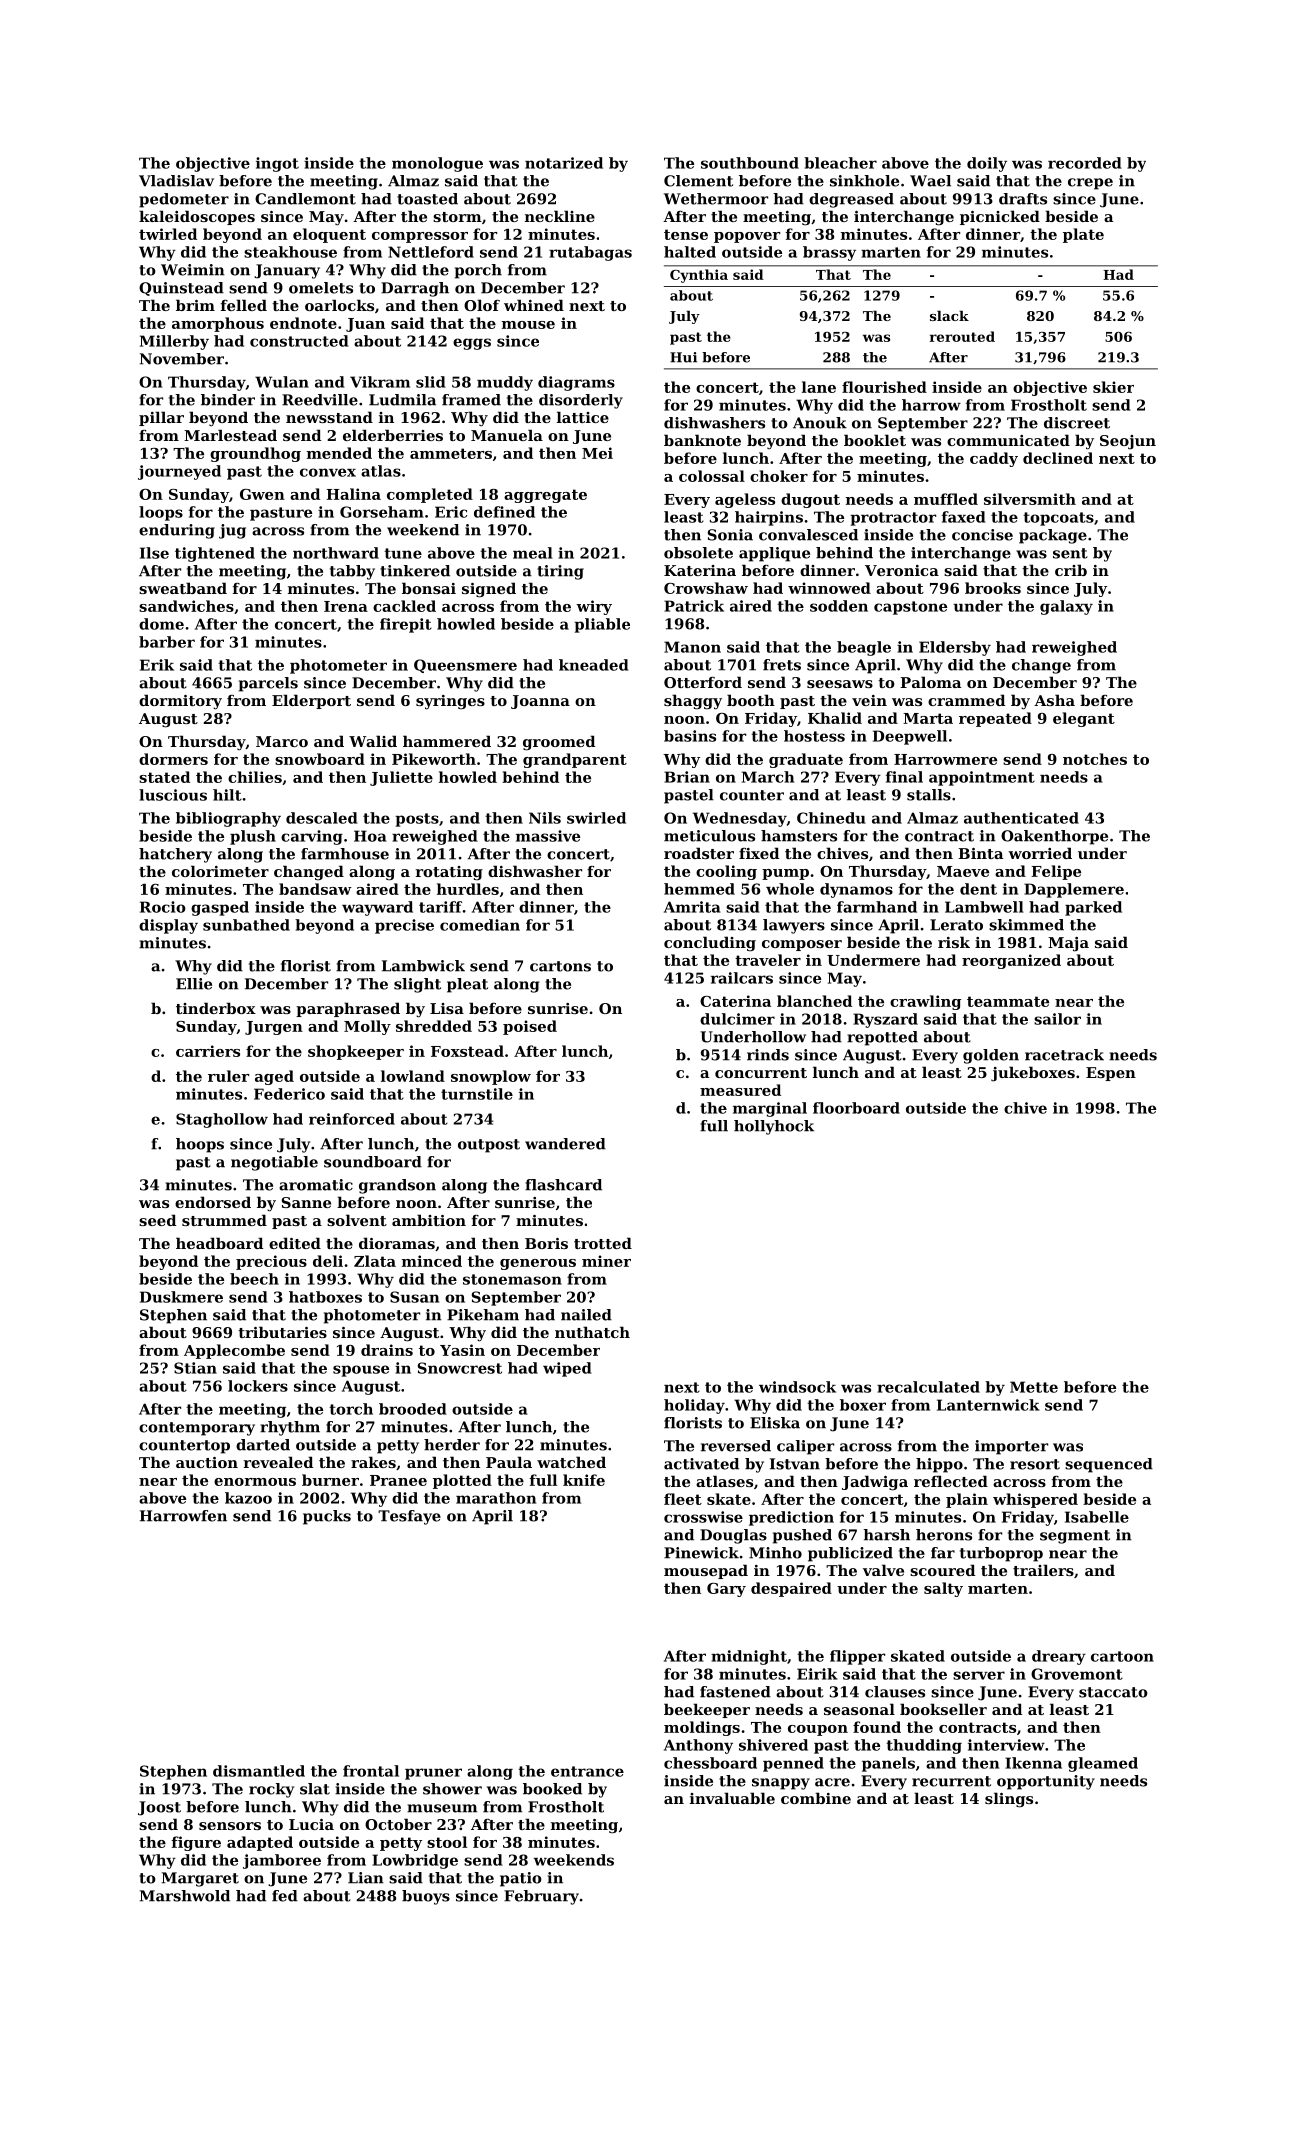 The height and width of the image is (2136, 1297). What do you see at coordinates (295, 1243) in the image?
I see `edited` at bounding box center [295, 1243].
